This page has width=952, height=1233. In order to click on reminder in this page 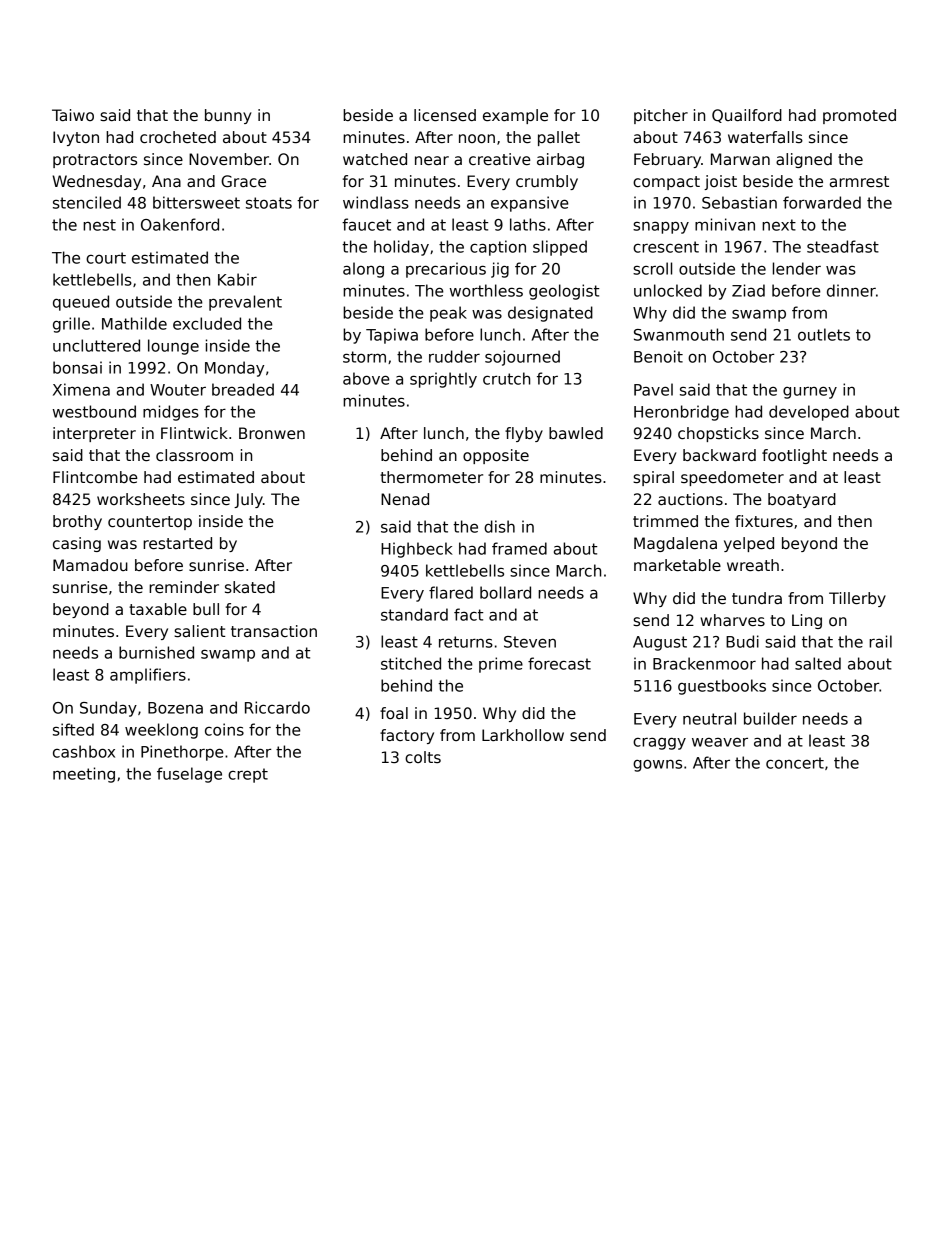, I will do `click(184, 587)`.
